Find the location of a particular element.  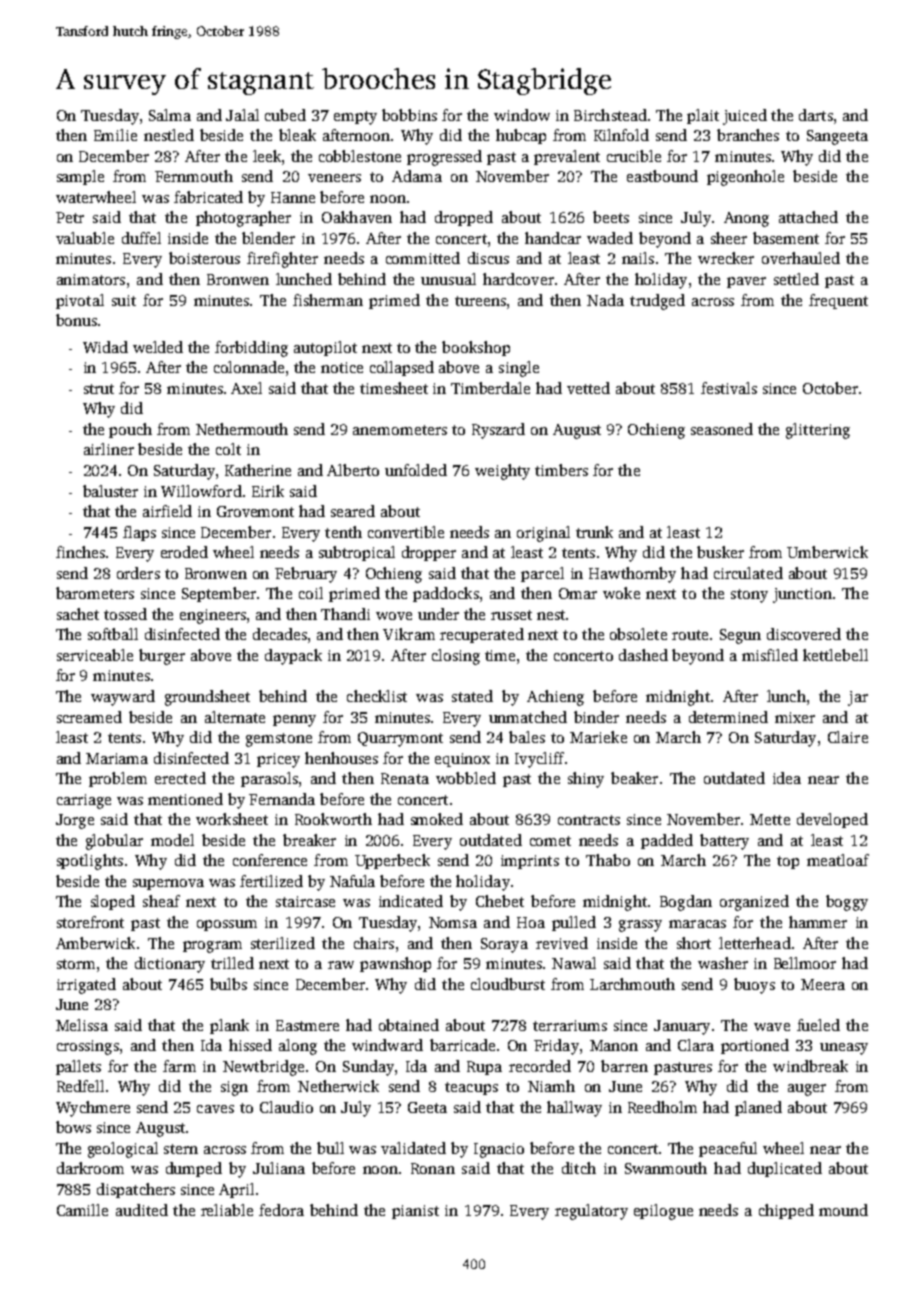

window is located at coordinates (522, 115).
